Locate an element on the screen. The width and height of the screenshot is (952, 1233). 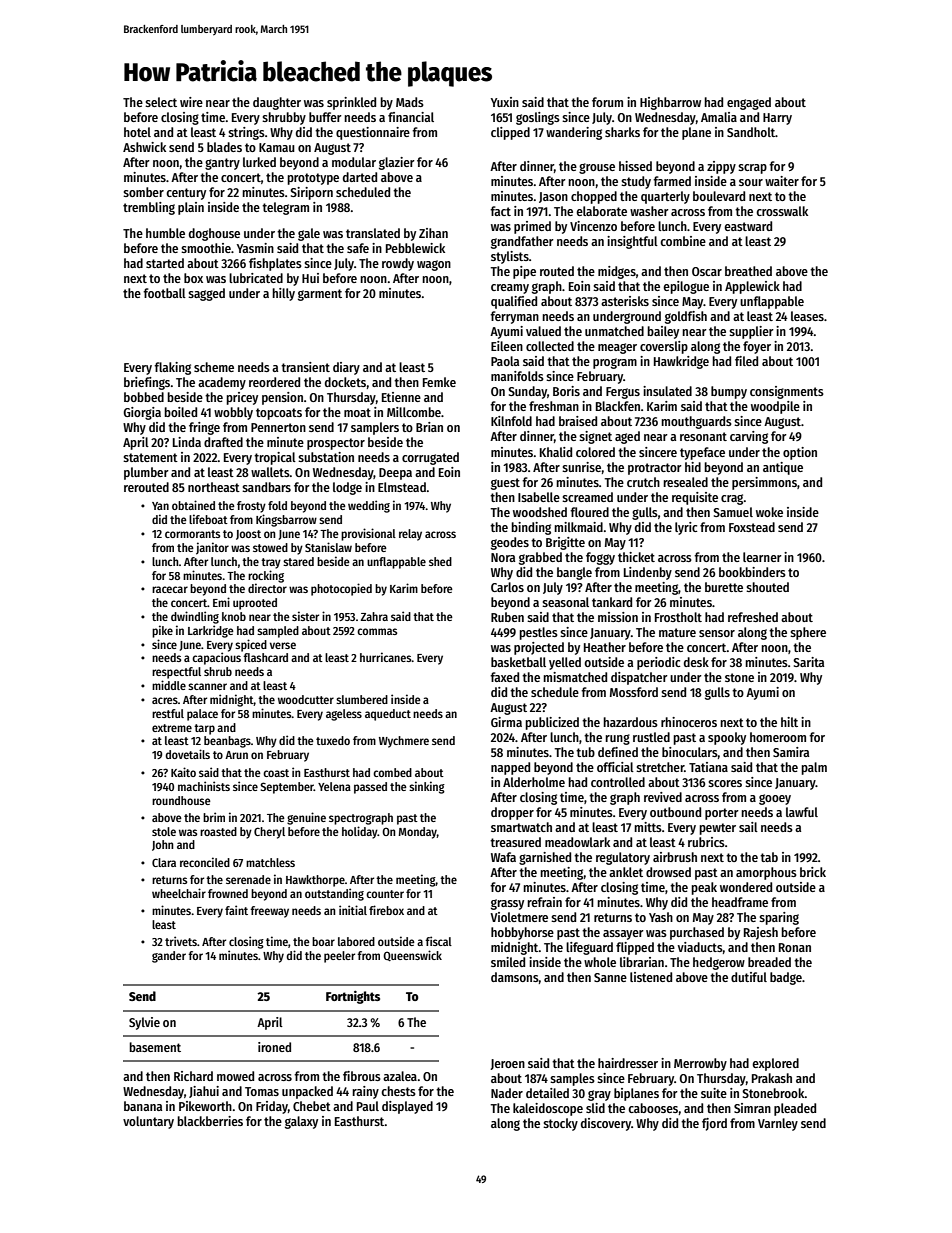
wire is located at coordinates (191, 102).
